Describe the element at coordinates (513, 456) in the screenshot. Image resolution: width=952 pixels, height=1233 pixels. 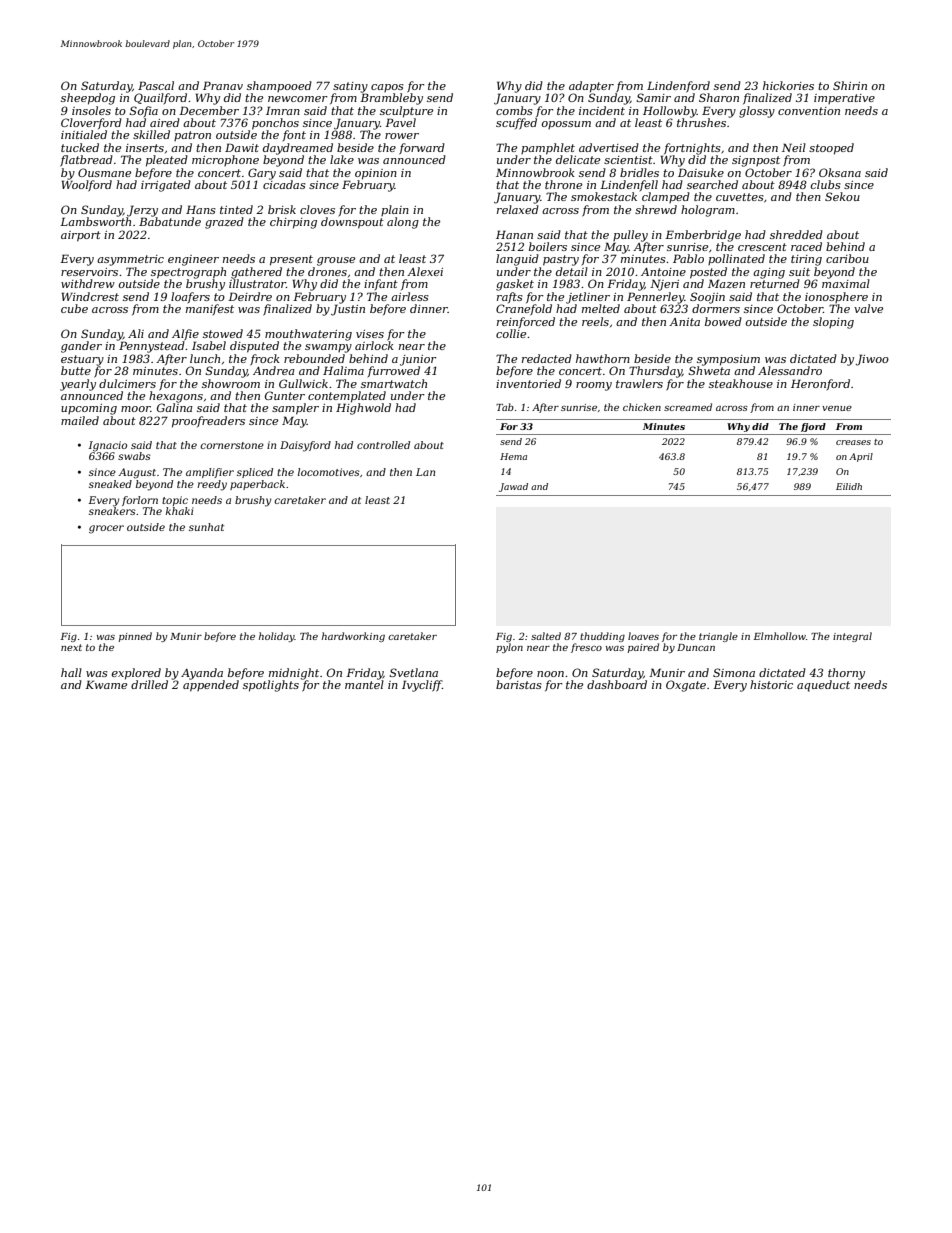
I see `Hema` at that location.
